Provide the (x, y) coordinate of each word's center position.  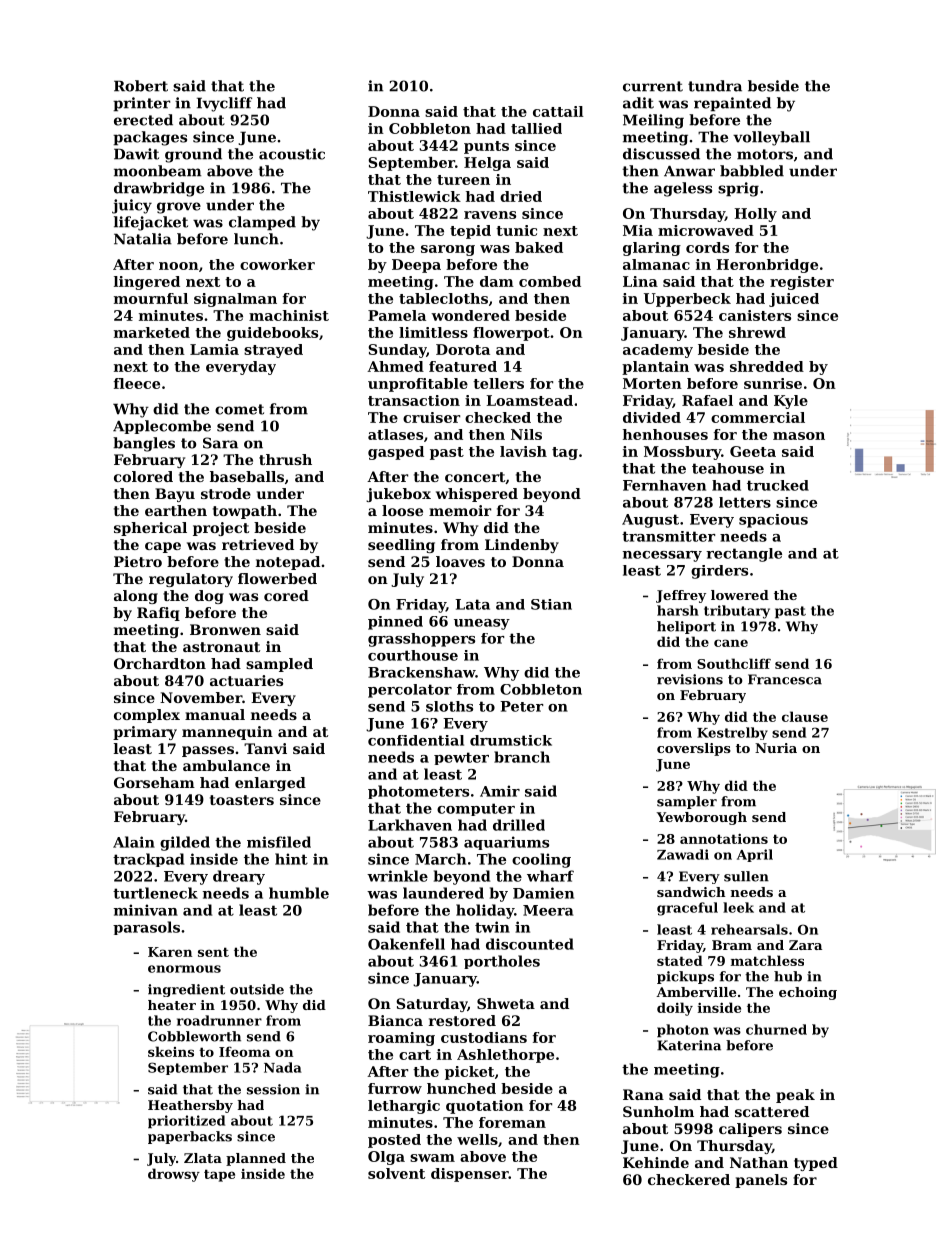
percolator (410, 691)
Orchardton (160, 663)
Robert (141, 86)
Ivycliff (224, 104)
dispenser (470, 1175)
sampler (687, 802)
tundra (715, 86)
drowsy (174, 1175)
